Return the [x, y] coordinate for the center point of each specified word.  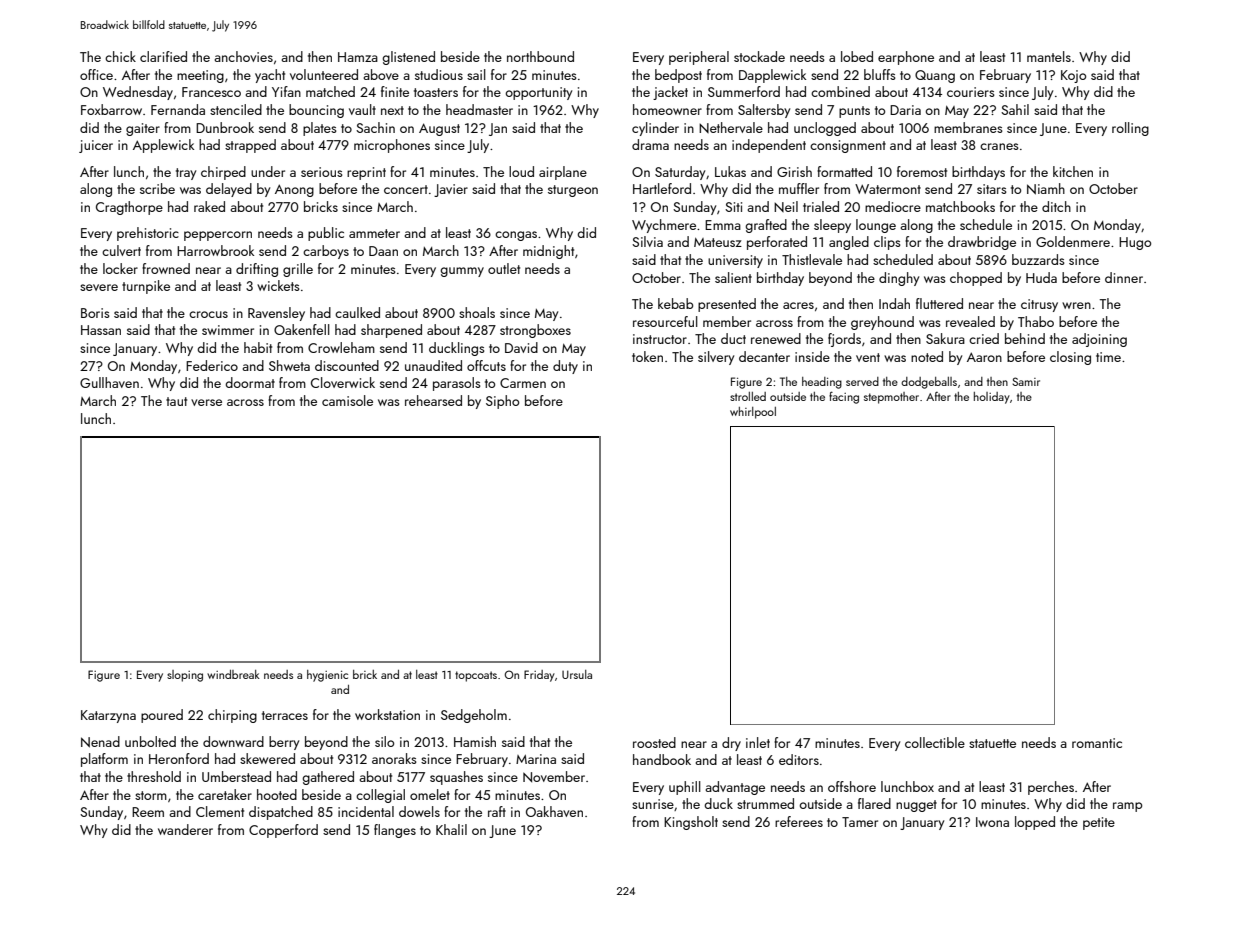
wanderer [185, 829]
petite [1099, 823]
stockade [759, 56]
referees [799, 821]
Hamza [358, 57]
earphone [906, 58]
